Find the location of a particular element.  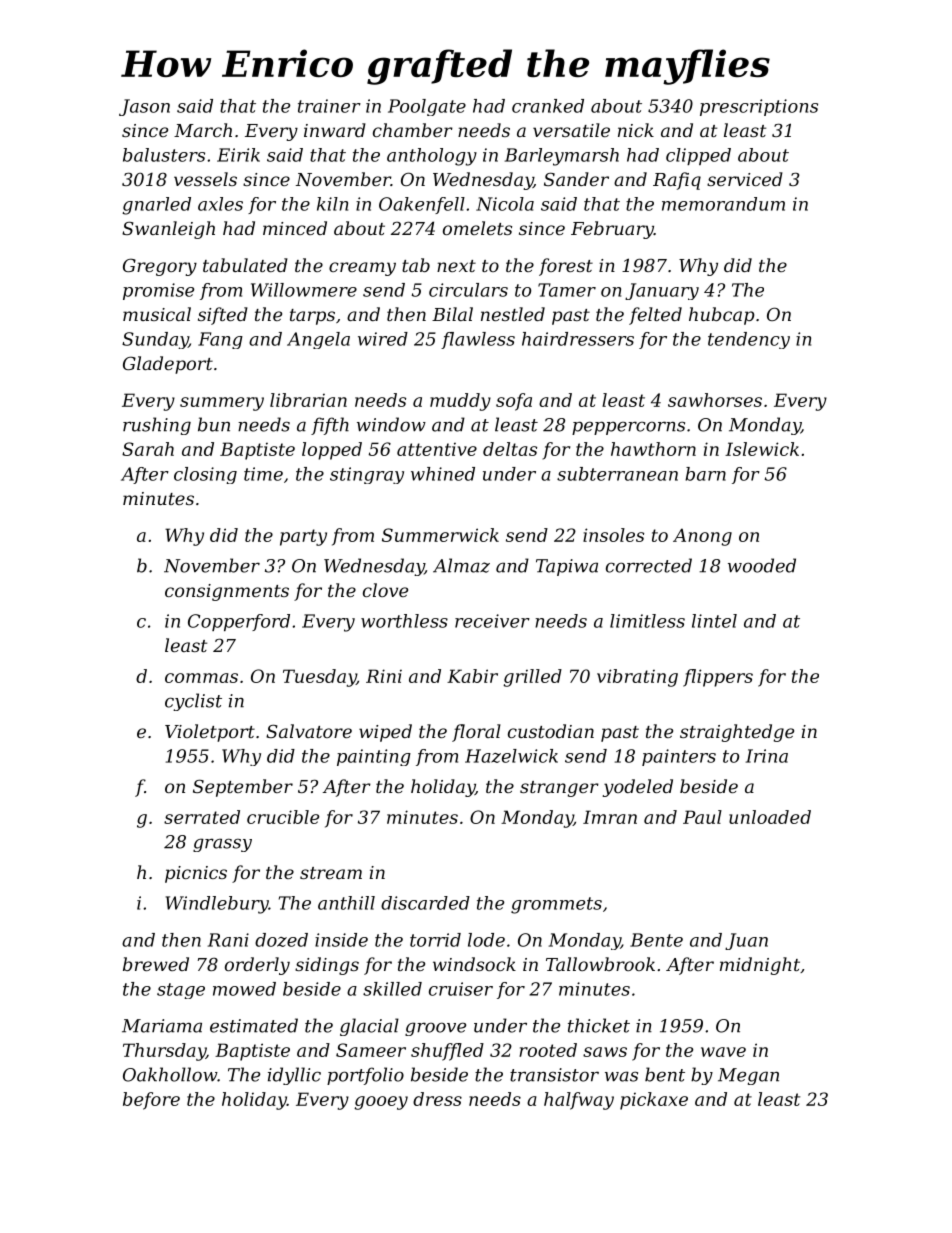

Jason is located at coordinates (144, 107).
